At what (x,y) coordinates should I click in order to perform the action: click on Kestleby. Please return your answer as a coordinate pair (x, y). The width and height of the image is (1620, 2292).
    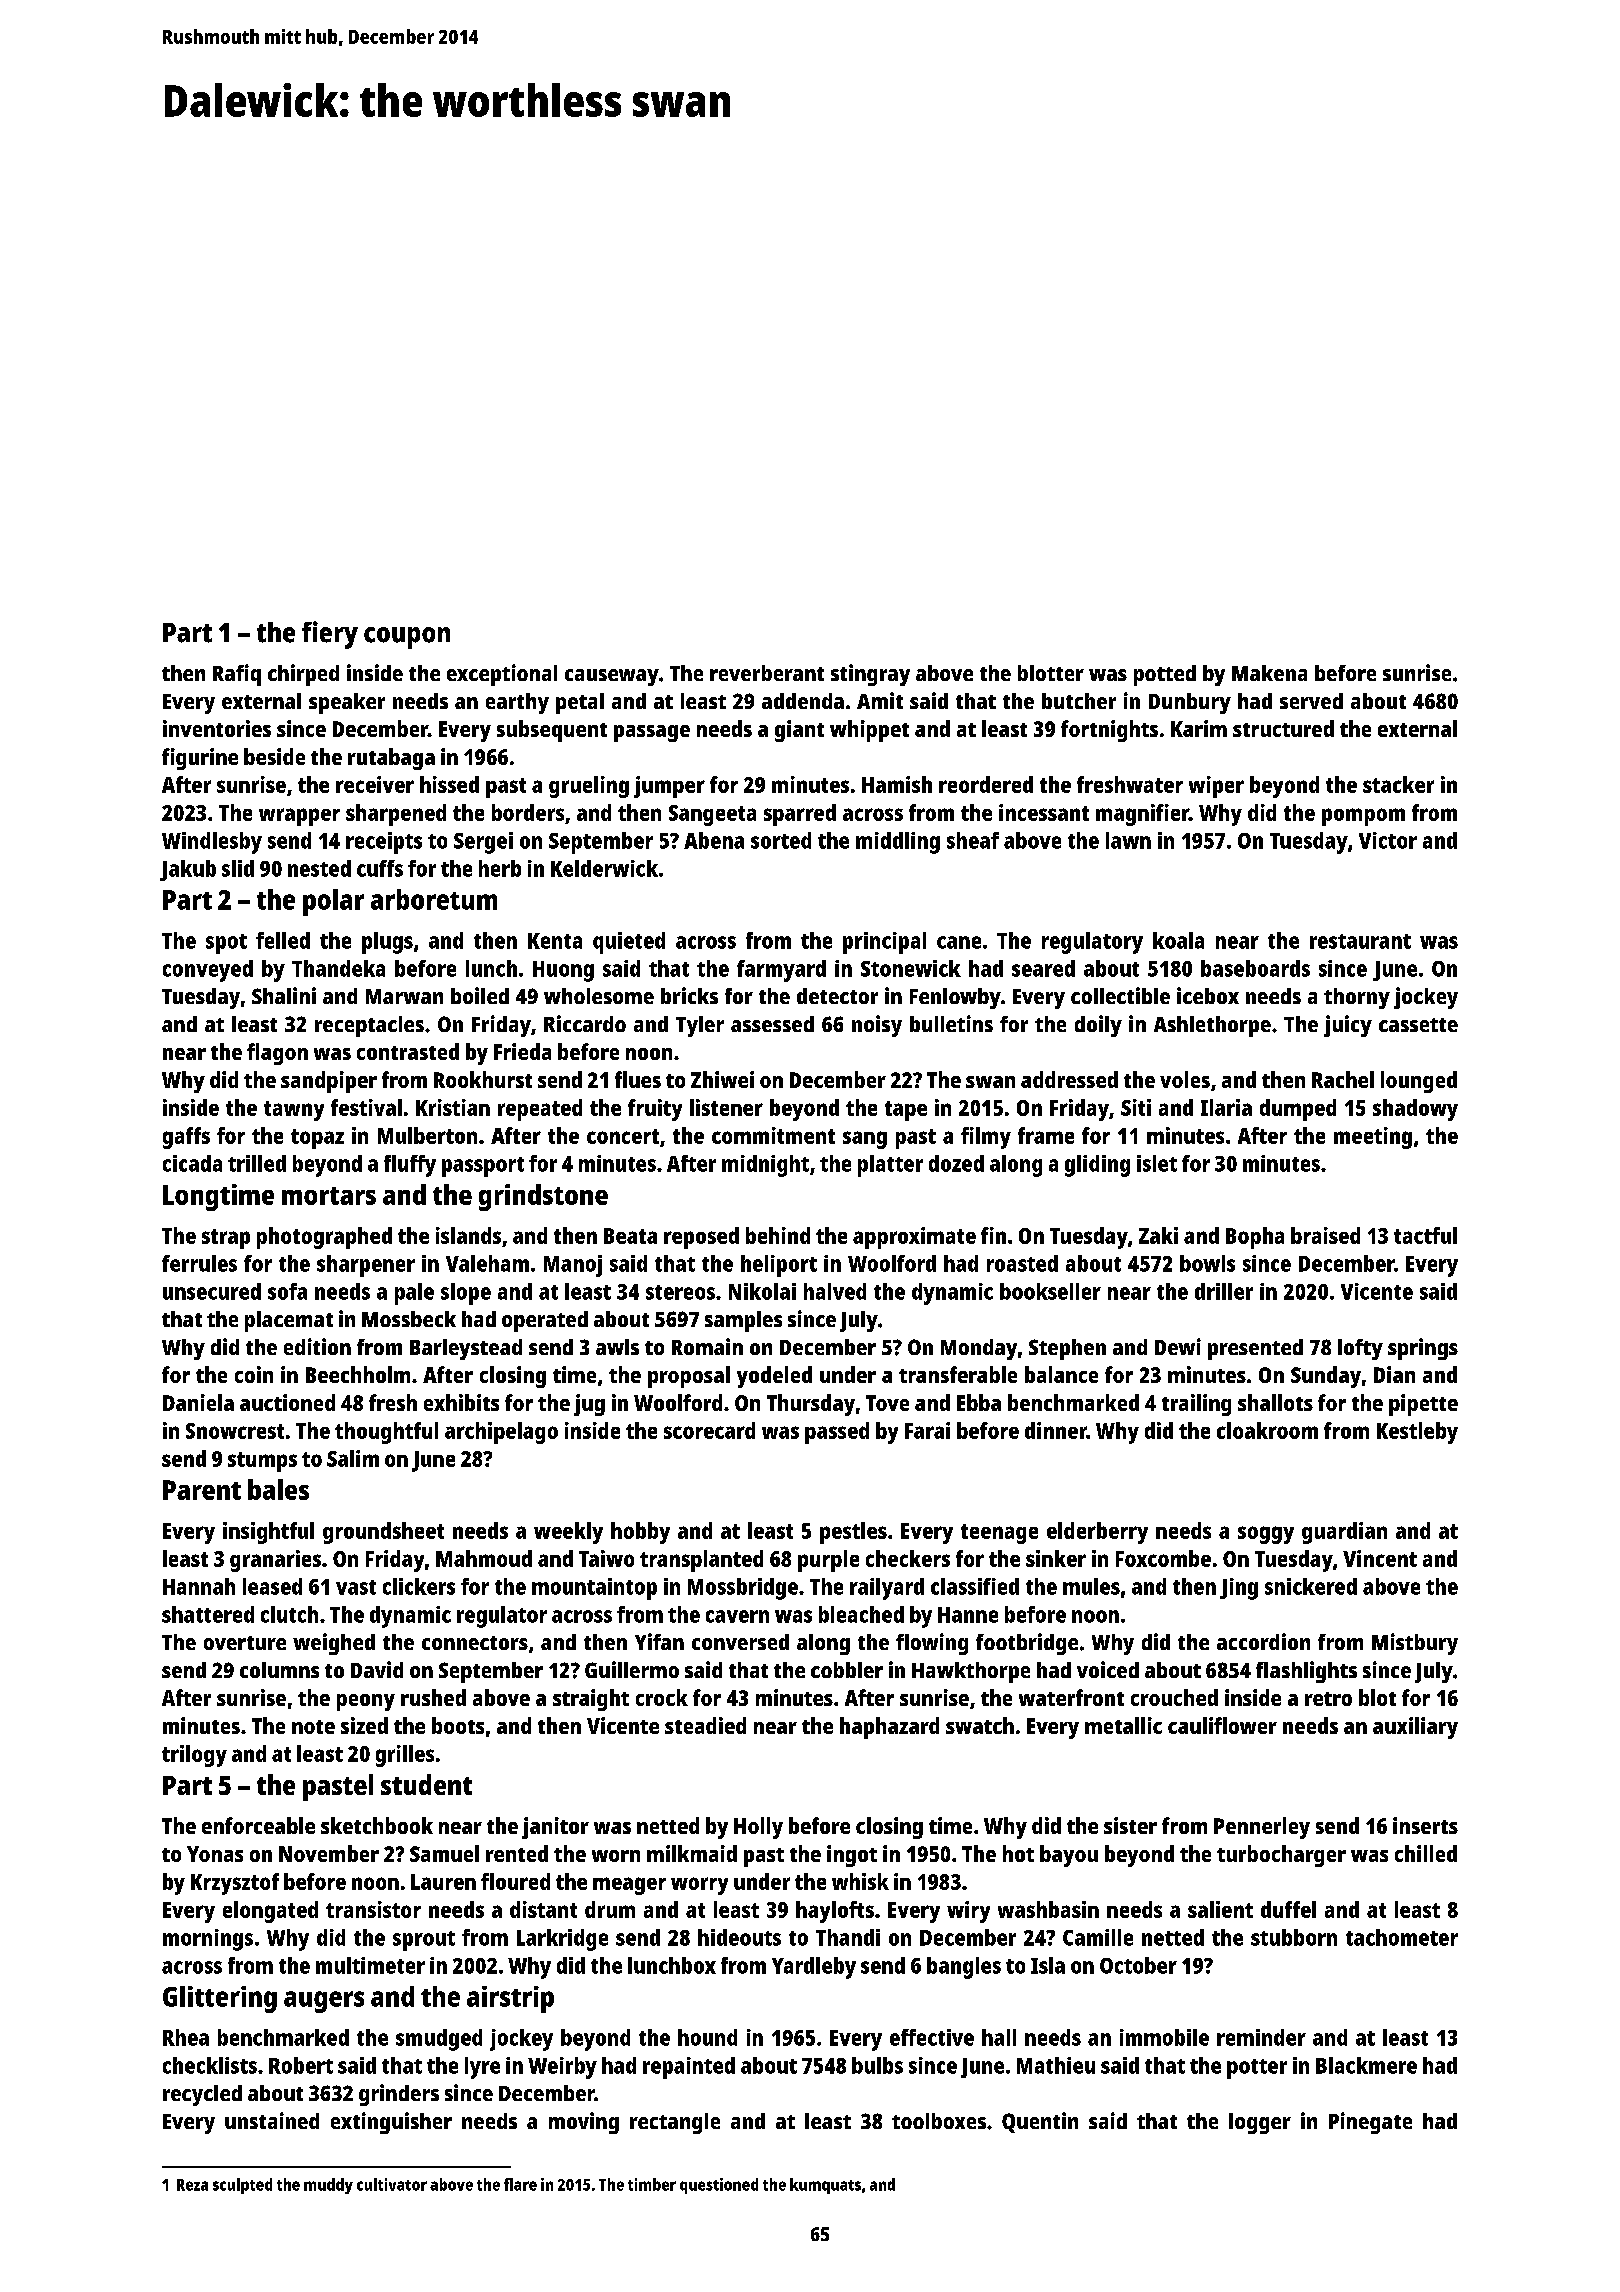
    Looking at the image, I should click on (1417, 1433).
